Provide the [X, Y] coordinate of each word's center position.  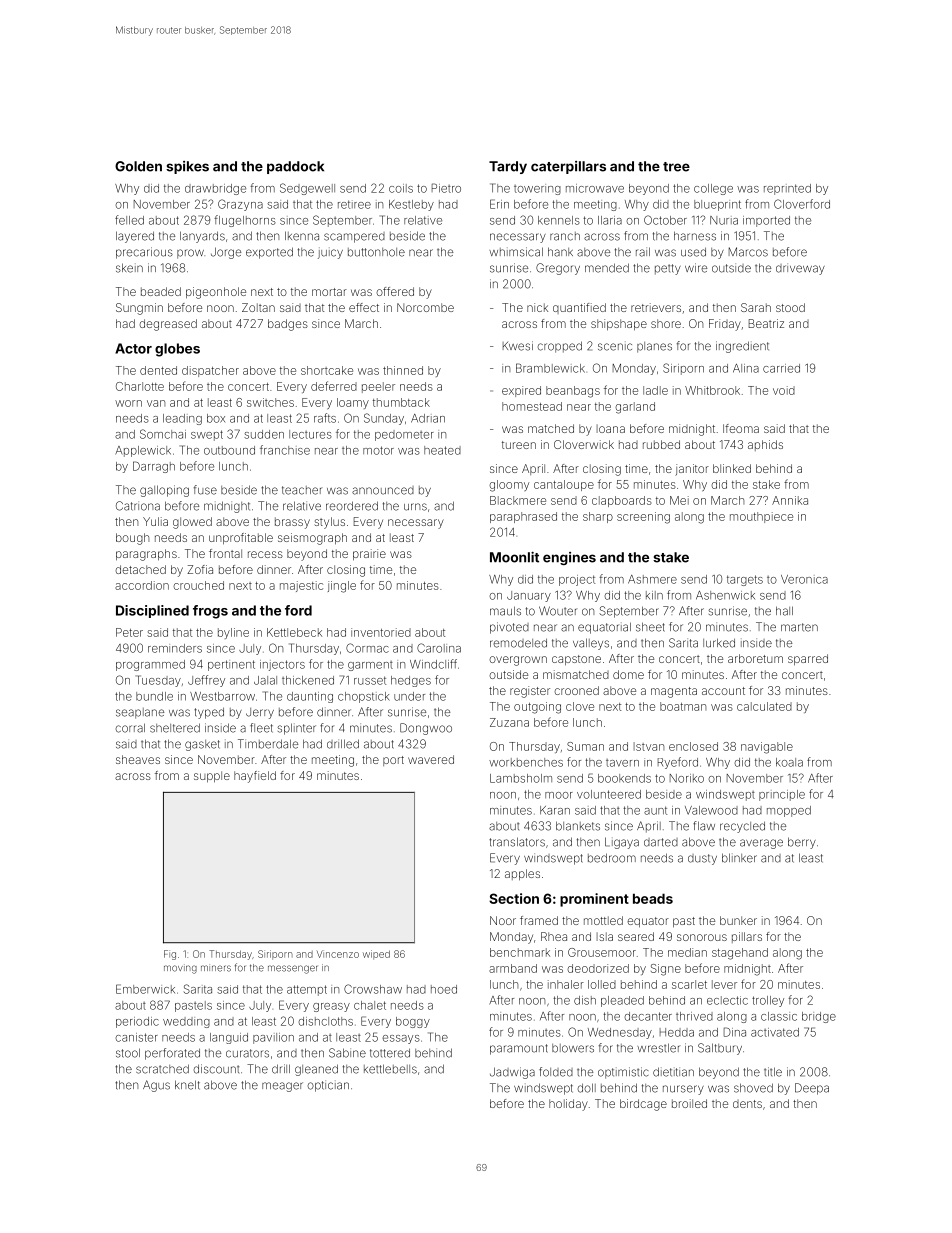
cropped [560, 347]
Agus [156, 1086]
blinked [732, 468]
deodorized [598, 968]
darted [661, 842]
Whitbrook [712, 390]
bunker [738, 920]
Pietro [446, 188]
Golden [138, 166]
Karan [555, 810]
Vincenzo [338, 954]
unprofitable [241, 539]
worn [128, 403]
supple [212, 777]
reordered [352, 506]
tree [676, 167]
